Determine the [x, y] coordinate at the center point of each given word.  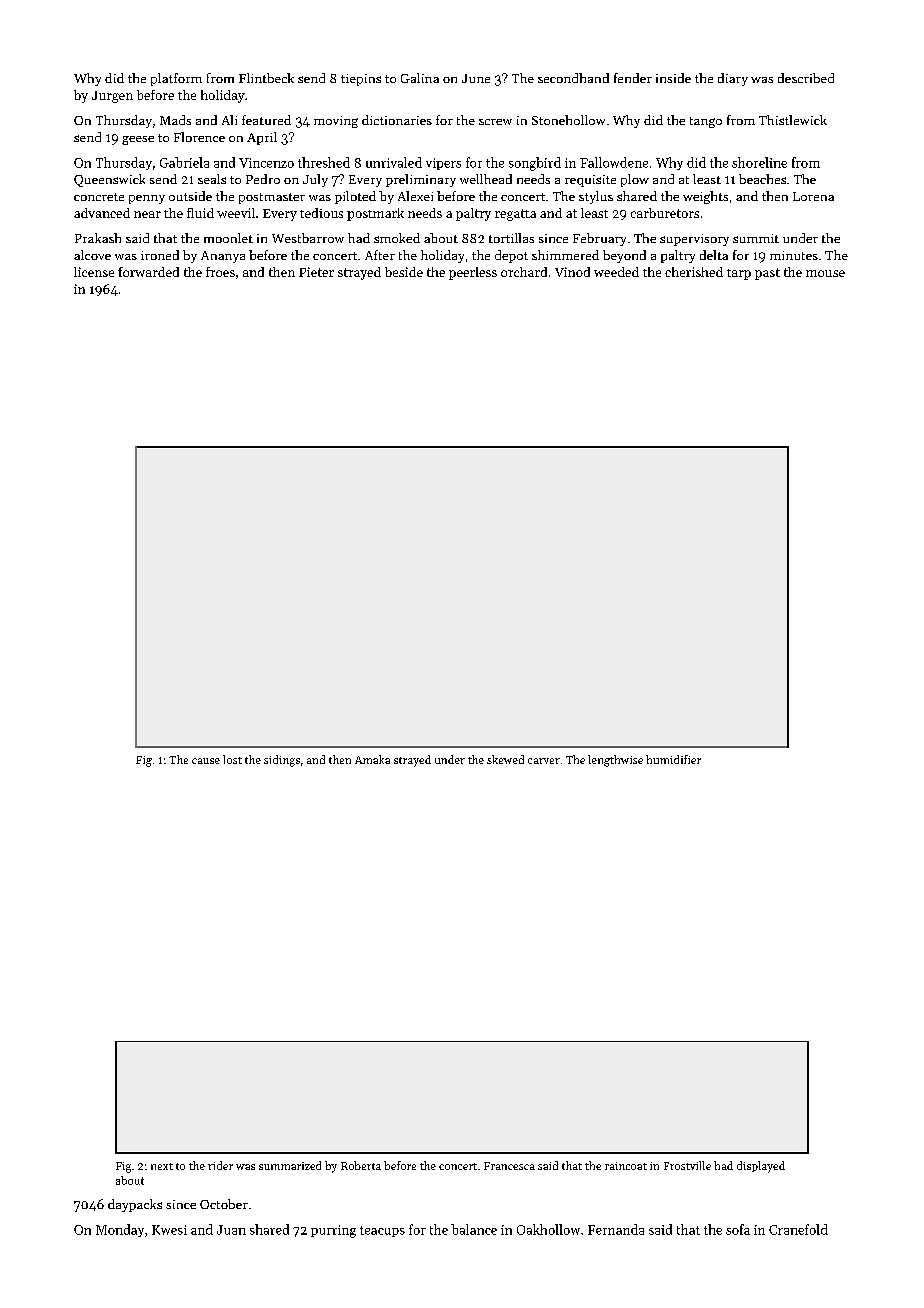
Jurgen [112, 97]
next [162, 1166]
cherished [694, 272]
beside [404, 272]
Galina [420, 78]
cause [206, 761]
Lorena [813, 196]
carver [544, 761]
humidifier [673, 759]
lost [232, 759]
